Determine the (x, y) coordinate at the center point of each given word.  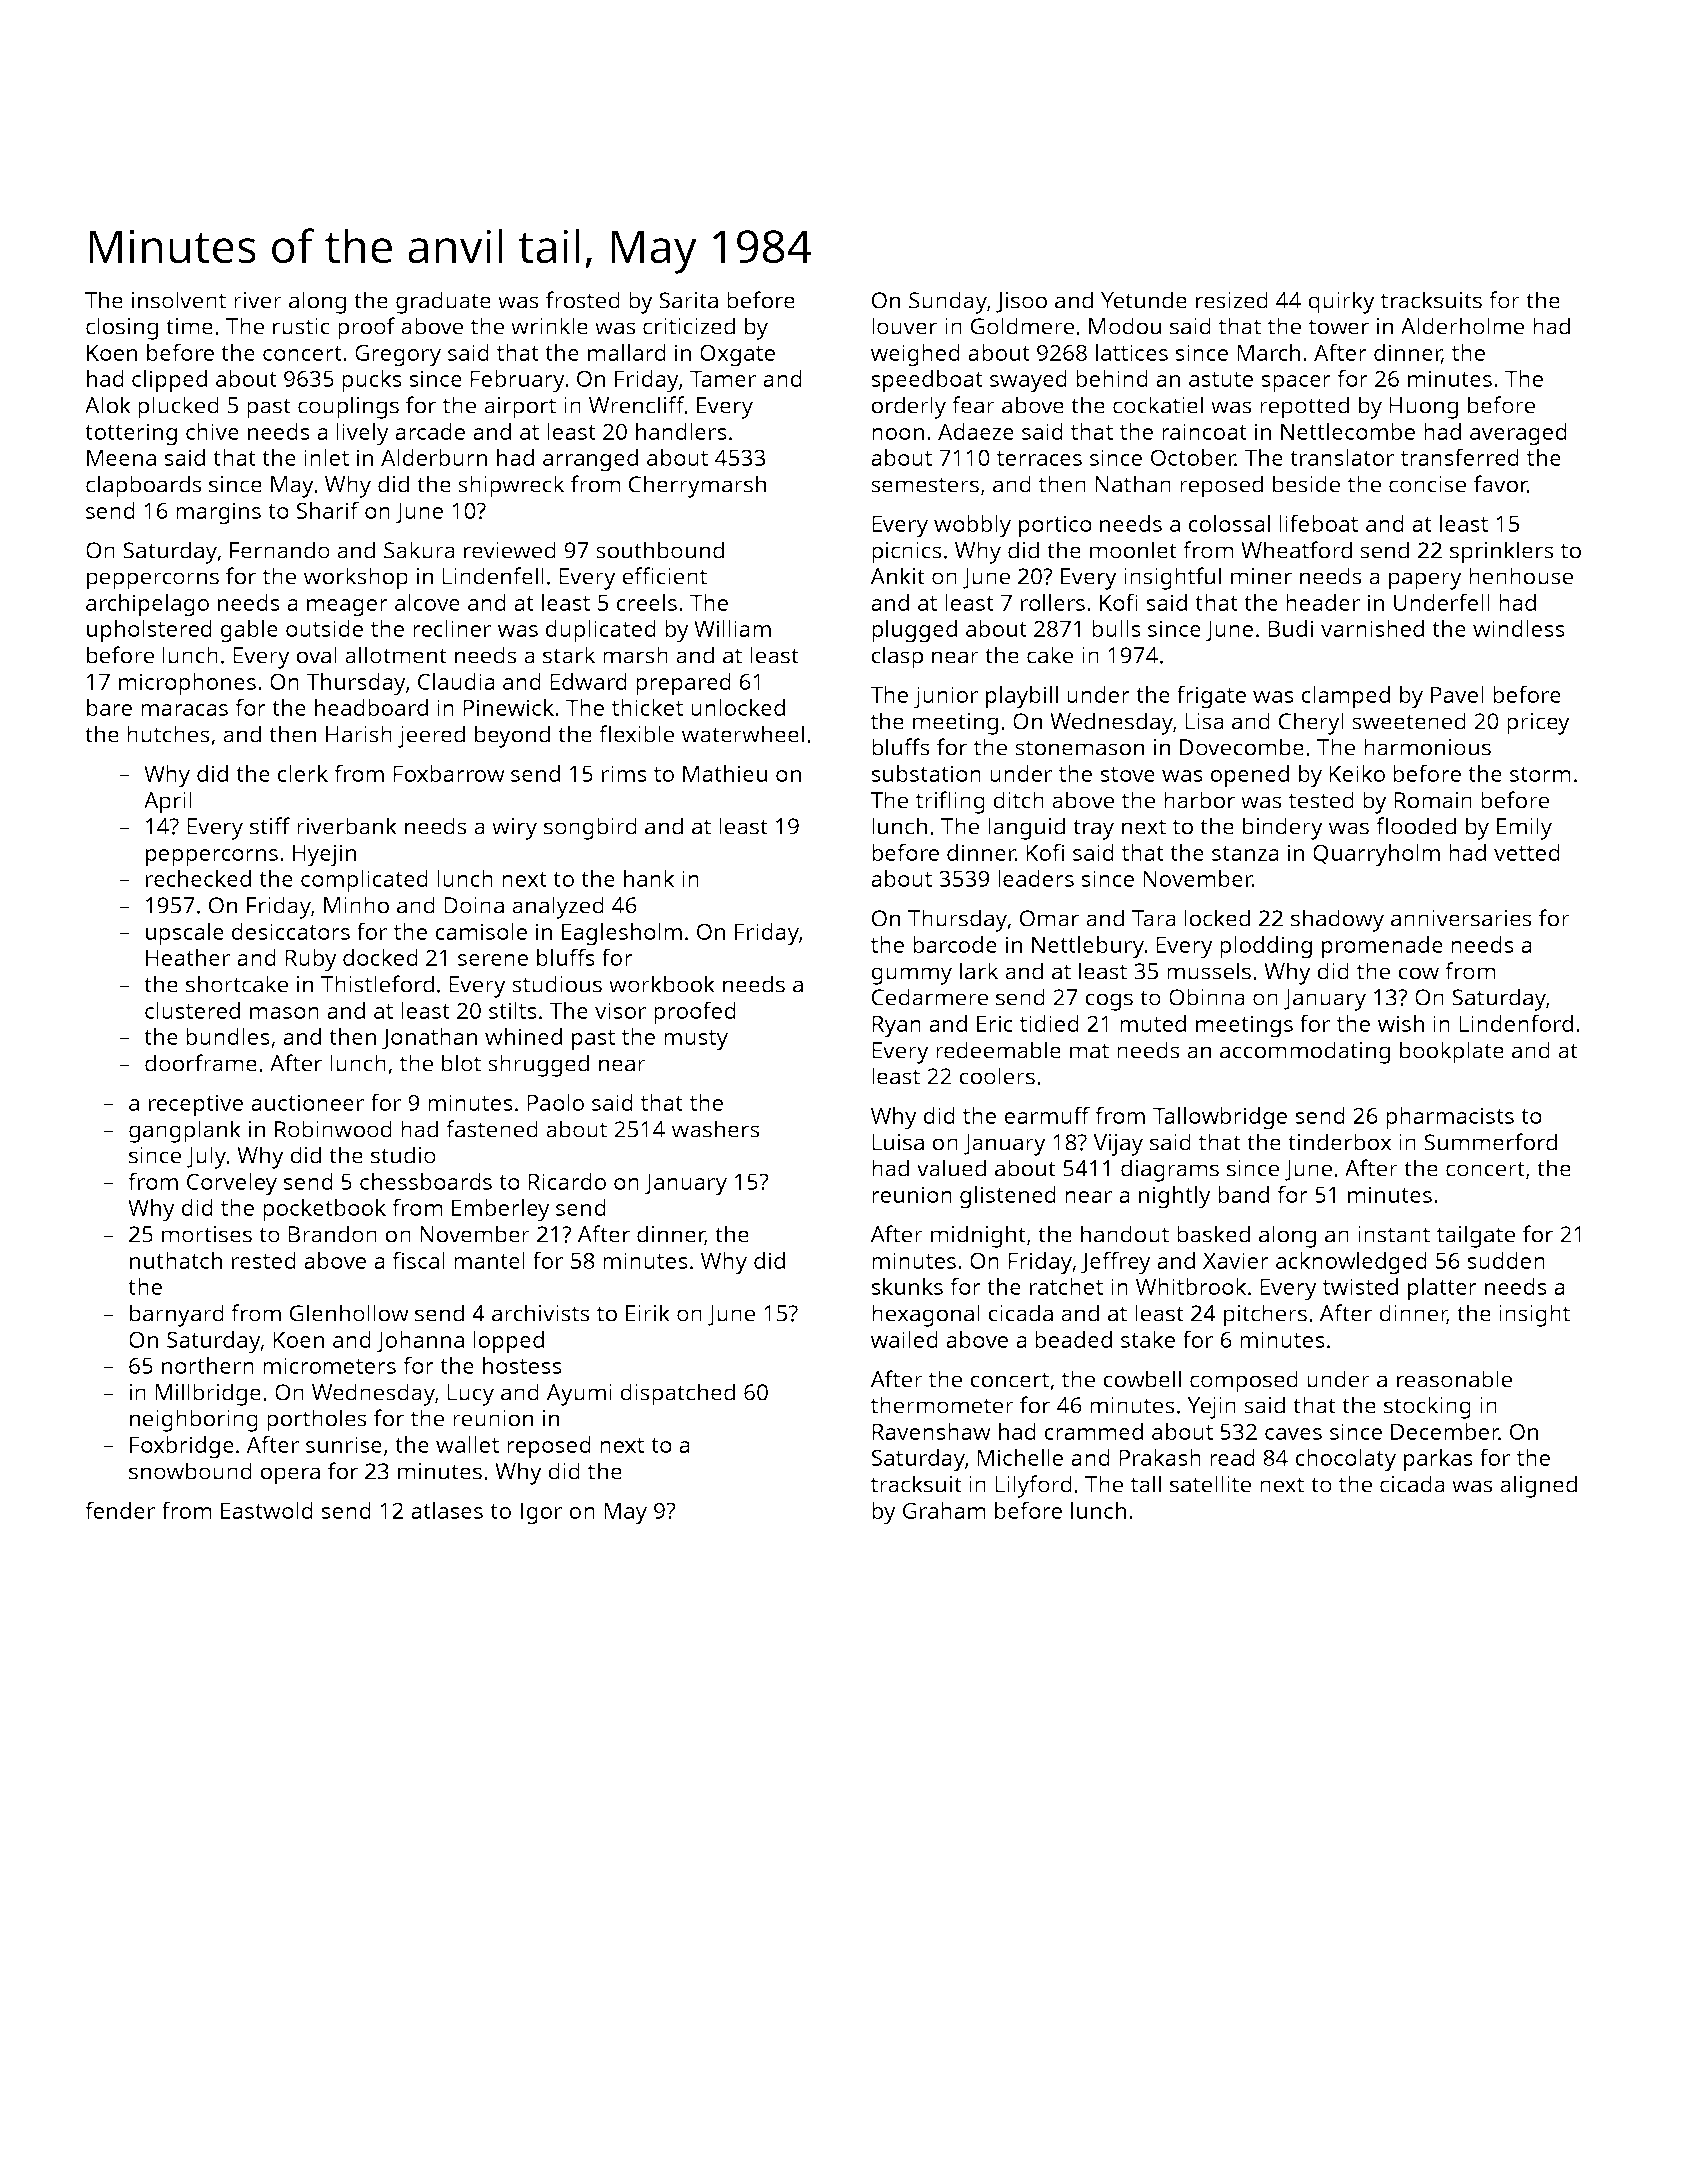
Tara (1154, 918)
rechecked (198, 878)
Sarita (688, 300)
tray (1093, 829)
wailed (904, 1339)
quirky (1341, 302)
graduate (443, 302)
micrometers (329, 1365)
